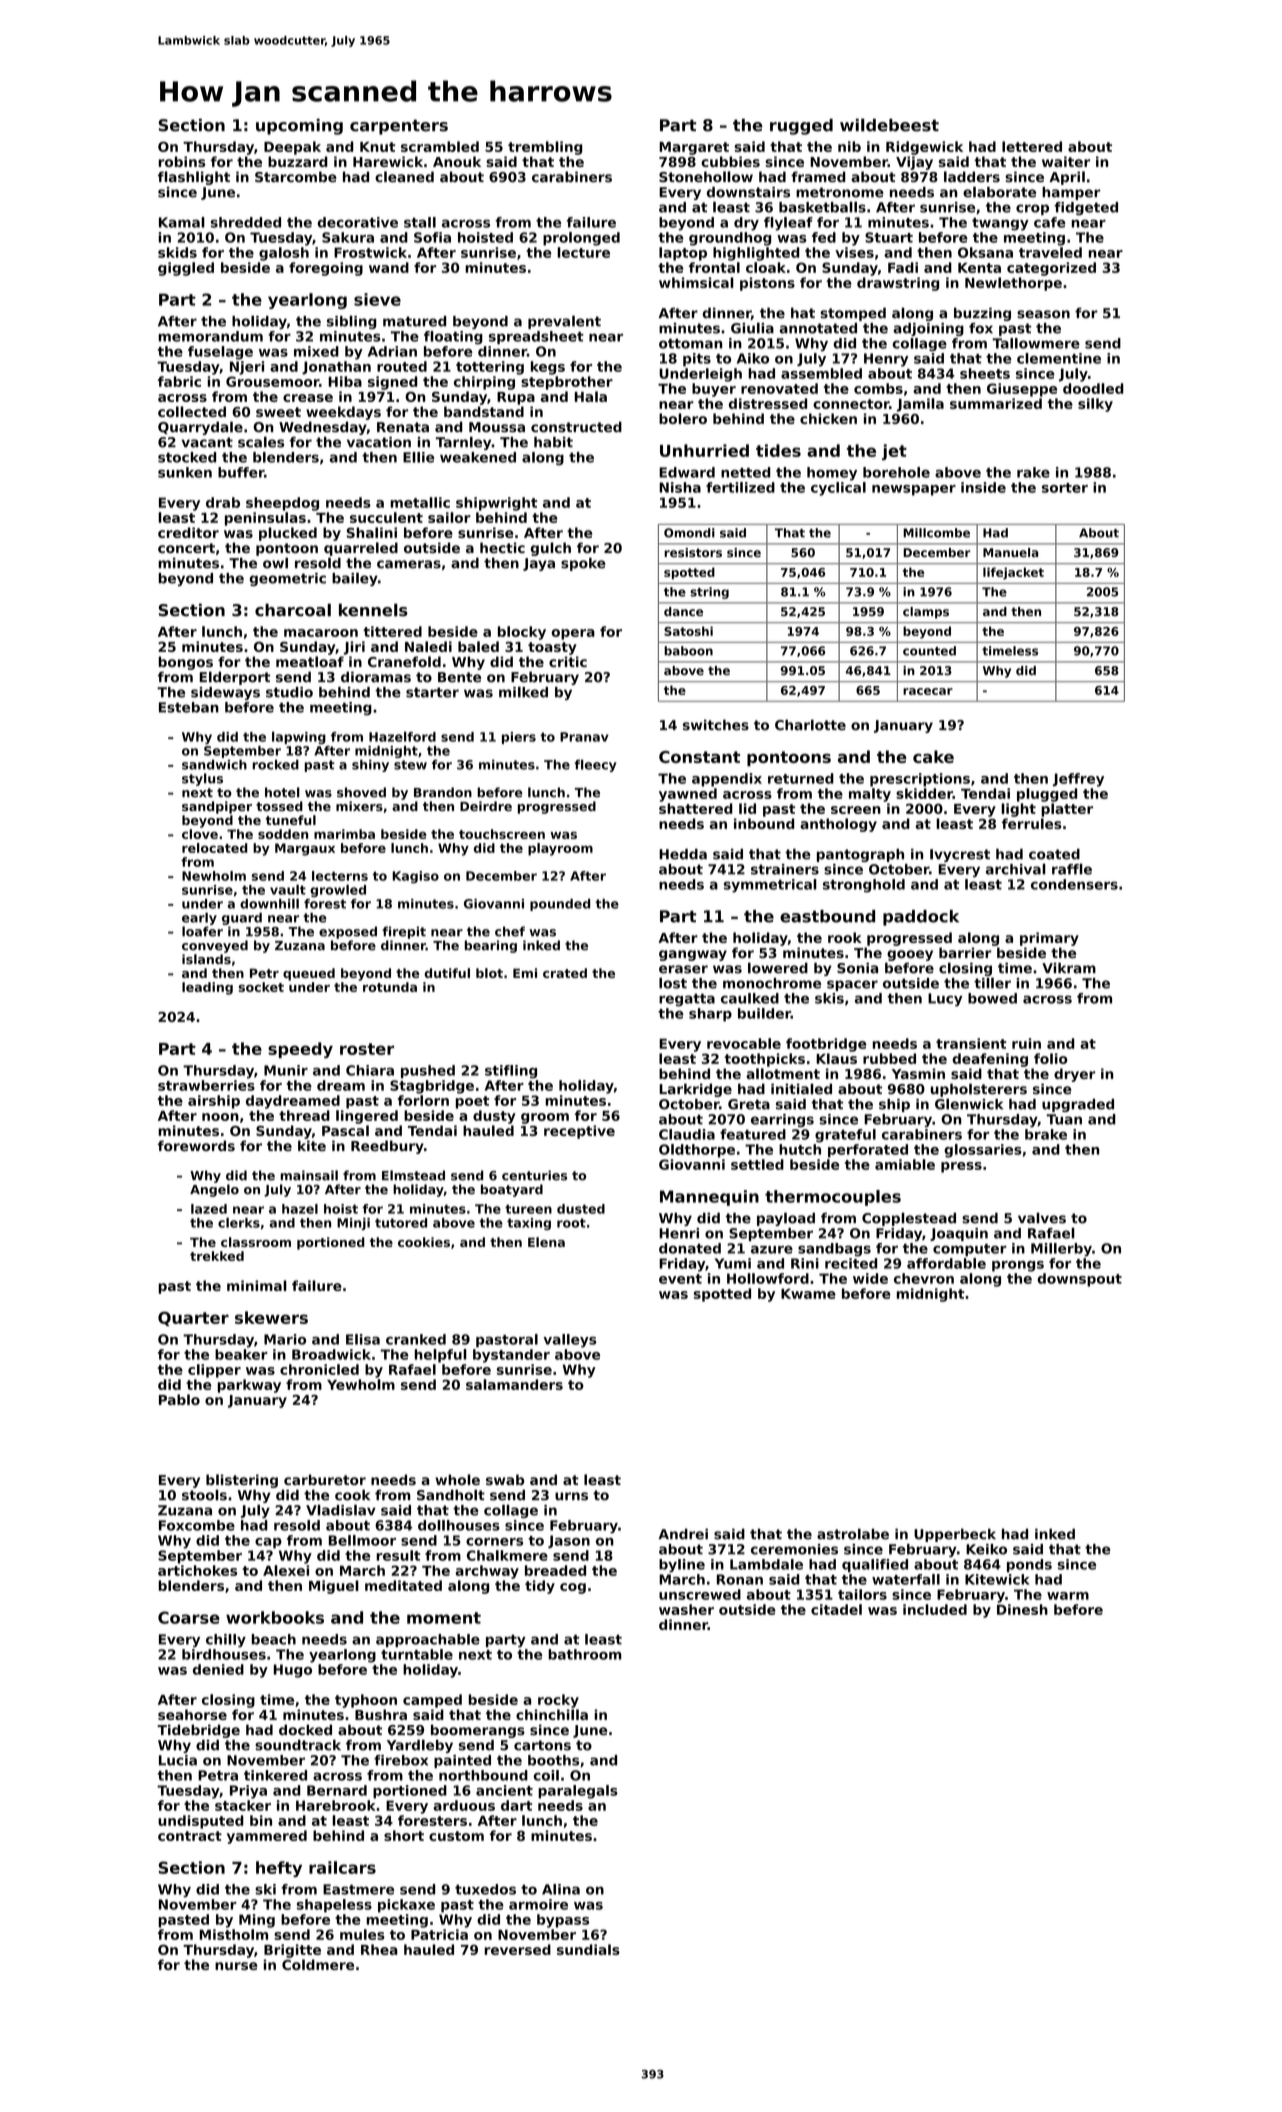  I want to click on signed, so click(392, 383).
